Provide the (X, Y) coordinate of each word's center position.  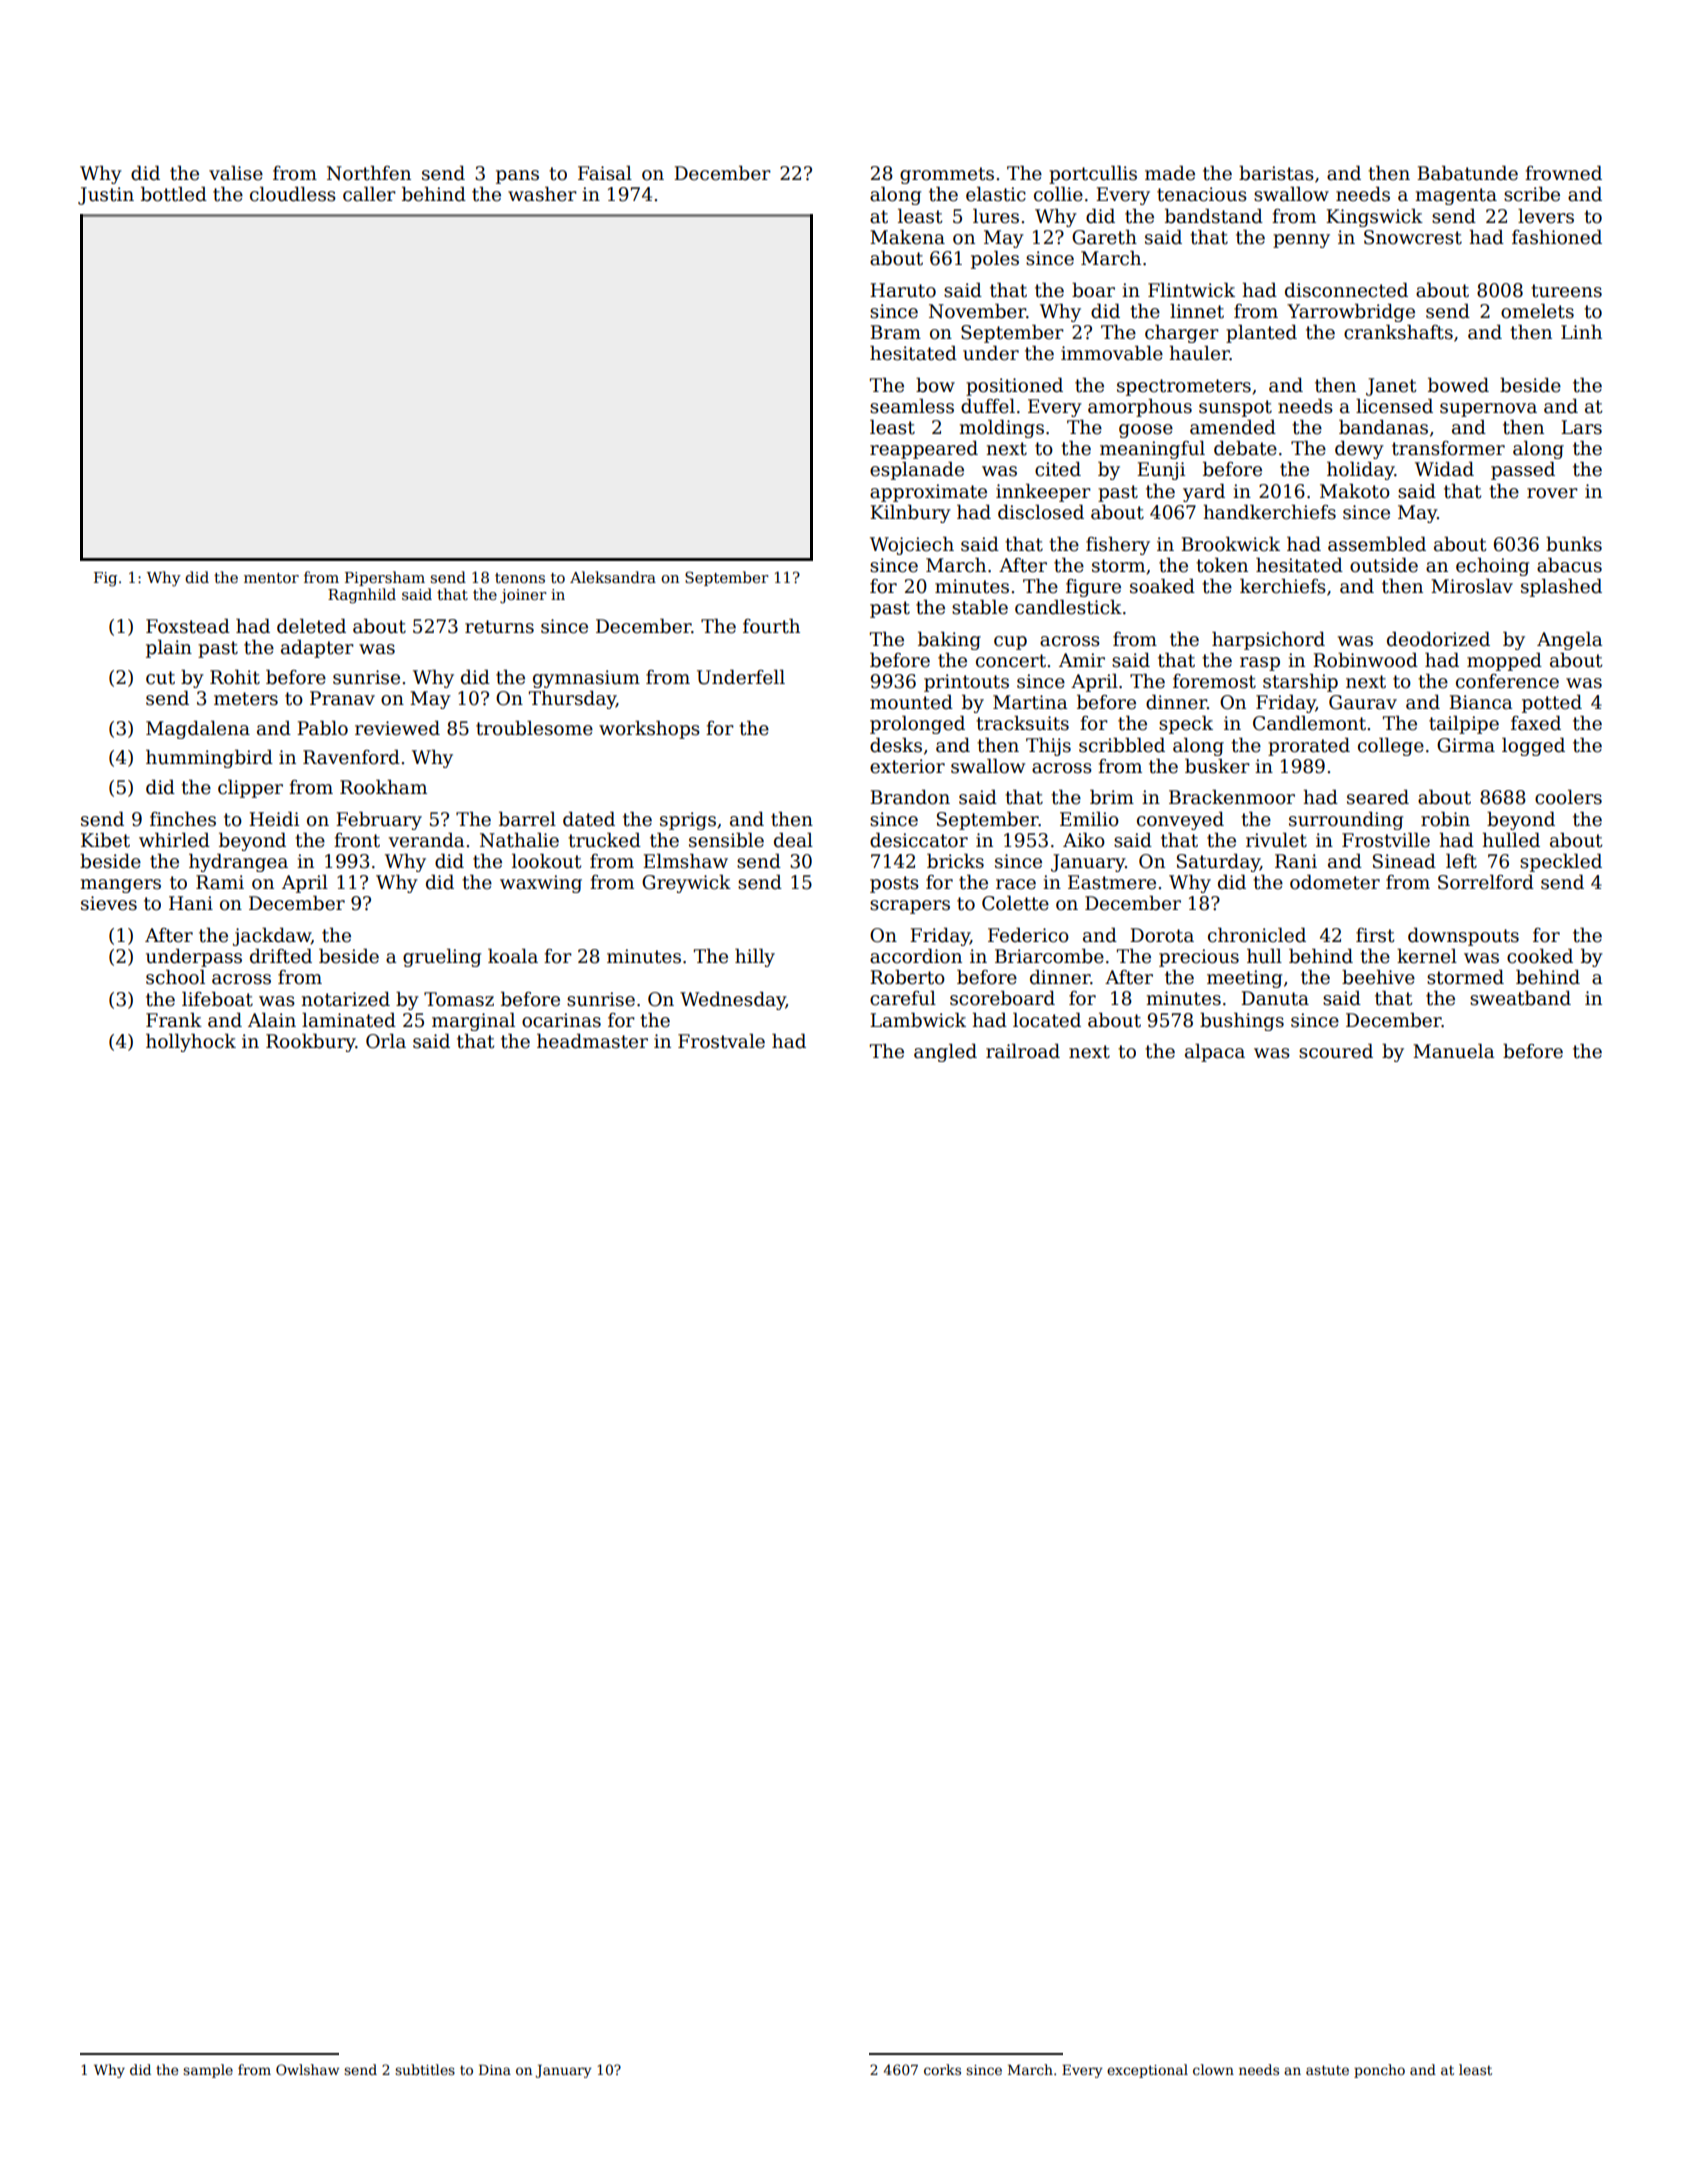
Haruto (903, 290)
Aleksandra (613, 577)
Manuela (1454, 1051)
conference (1507, 681)
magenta (1456, 196)
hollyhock (191, 1042)
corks (942, 2069)
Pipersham (385, 578)
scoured (1336, 1051)
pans (517, 177)
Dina (495, 2069)
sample (208, 2071)
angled (945, 1052)
